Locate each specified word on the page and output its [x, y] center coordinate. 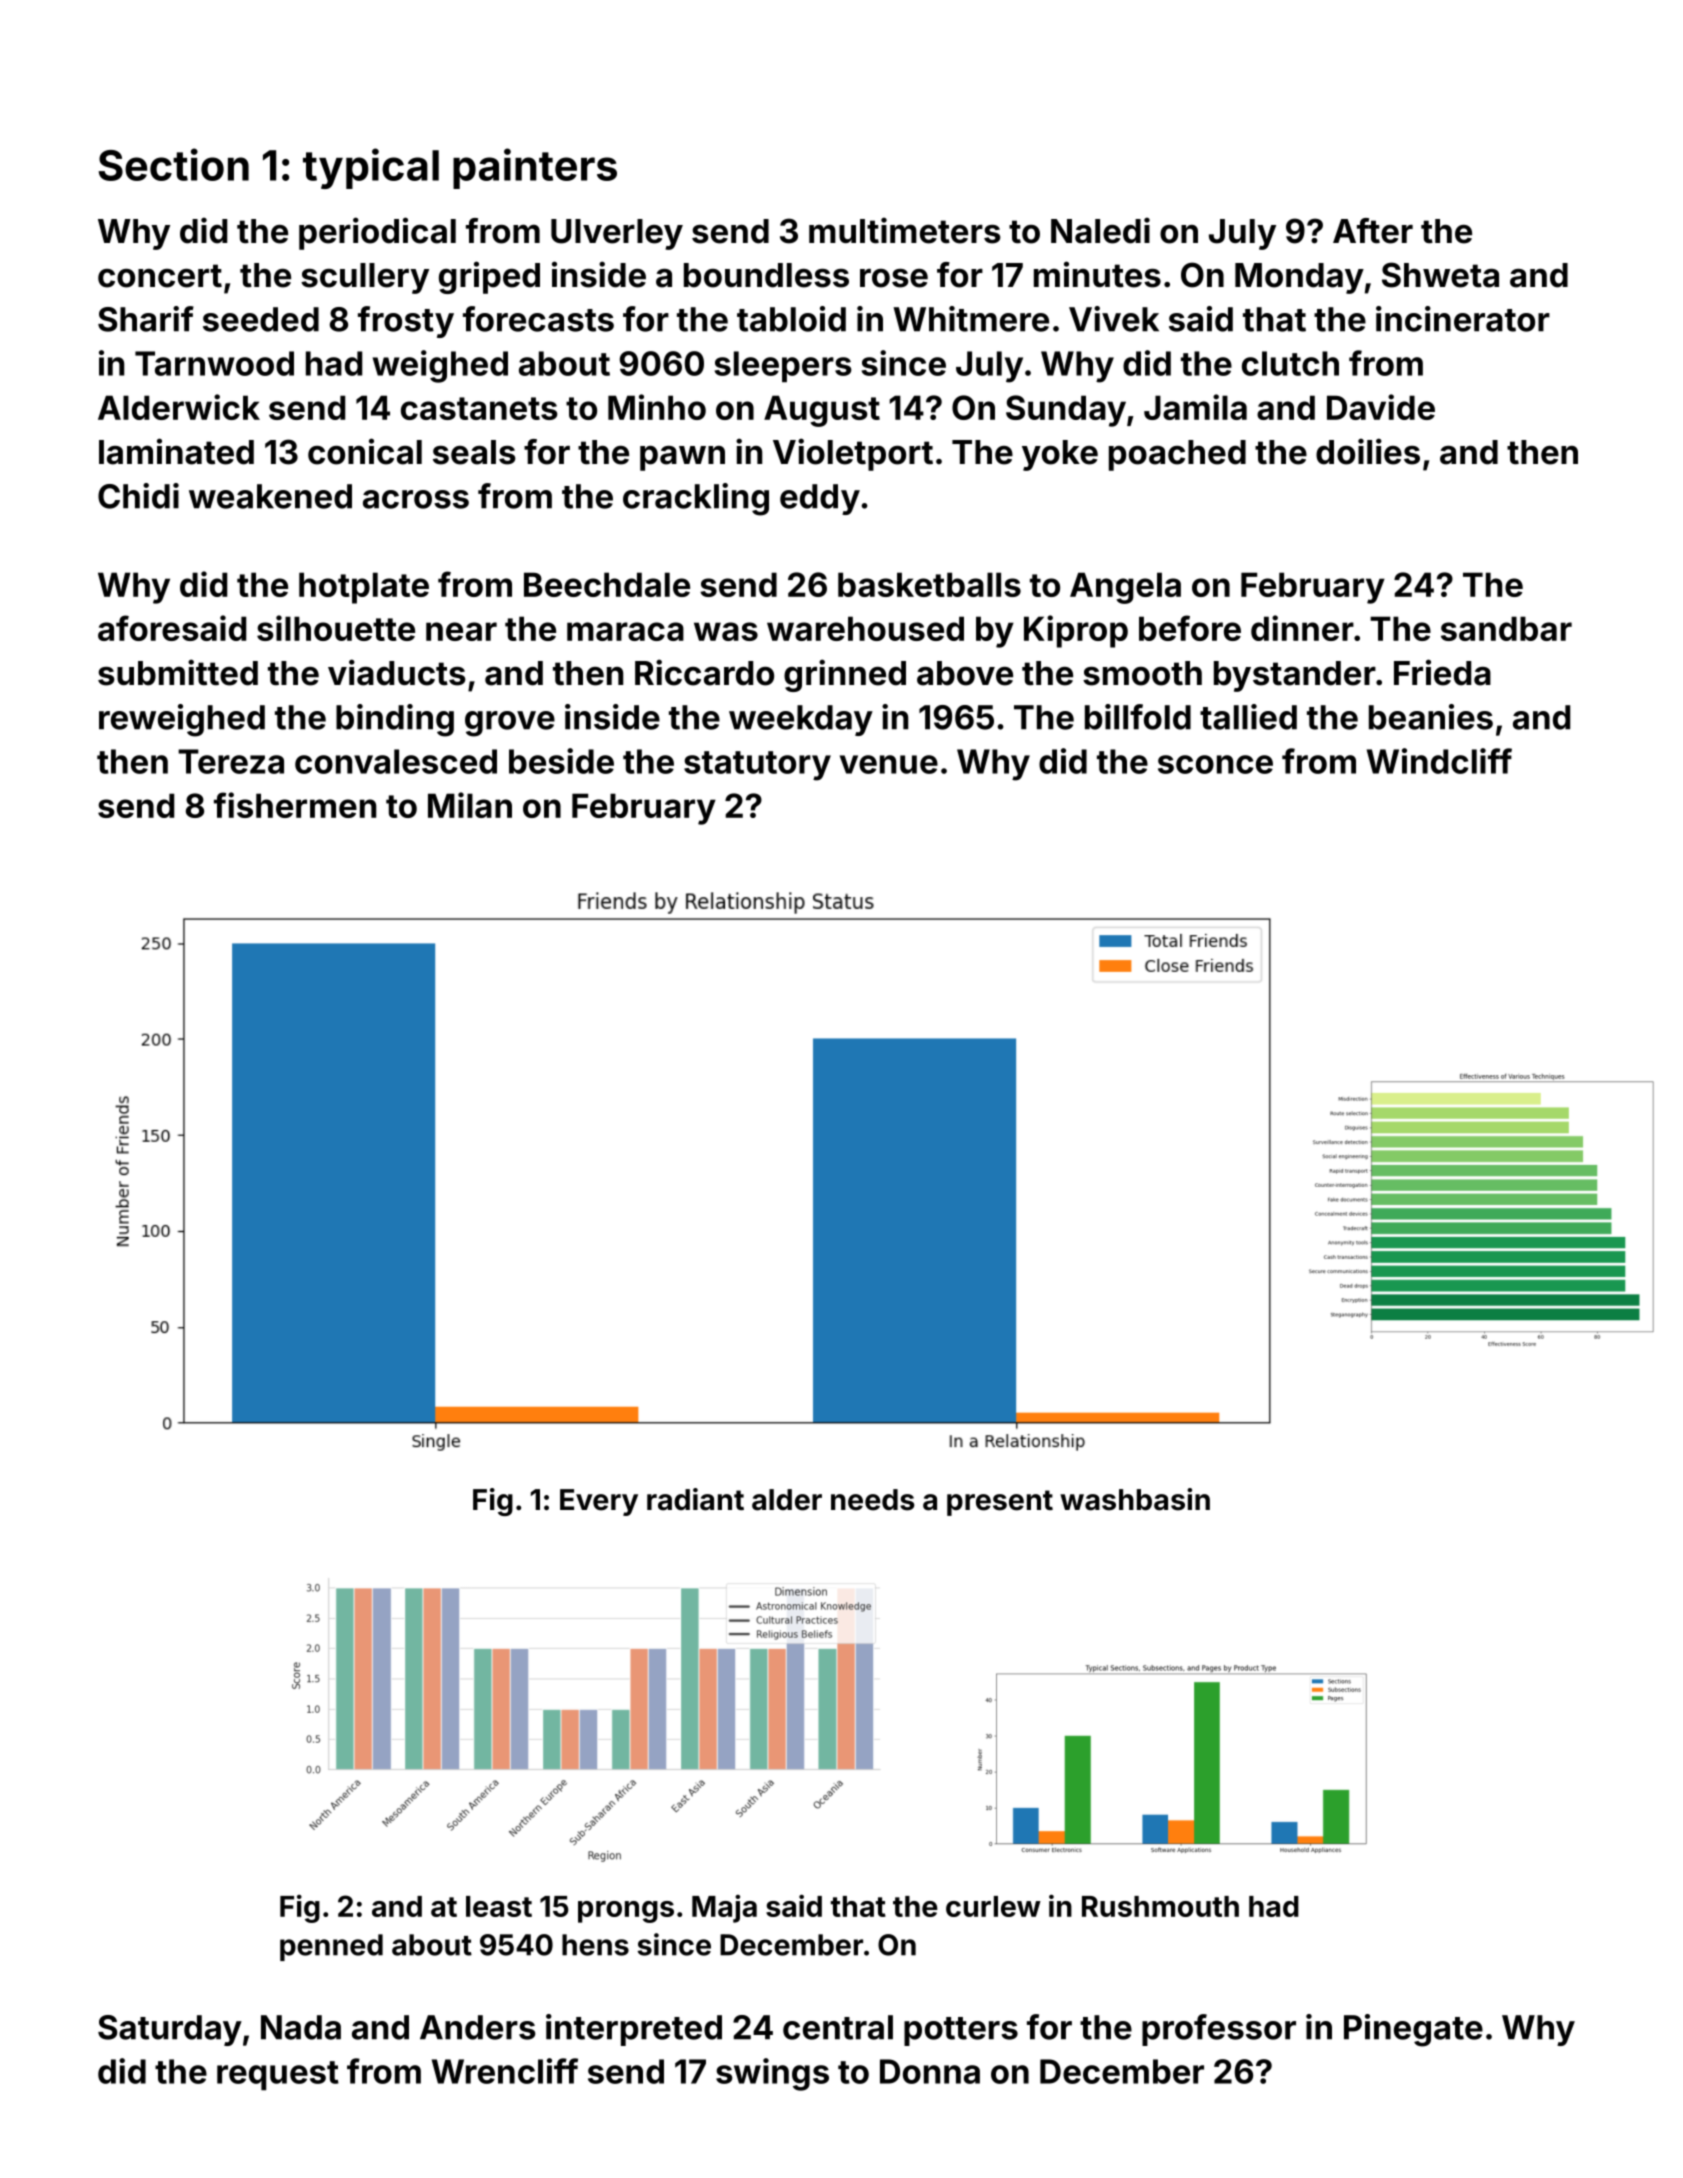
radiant [695, 1499]
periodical [377, 233]
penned [331, 1947]
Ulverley [617, 234]
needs [873, 1500]
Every [599, 1502]
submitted [178, 672]
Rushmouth [1160, 1906]
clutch [1290, 363]
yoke [1060, 455]
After [1373, 231]
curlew [993, 1906]
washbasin [1135, 1499]
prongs [626, 1912]
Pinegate [1413, 2030]
